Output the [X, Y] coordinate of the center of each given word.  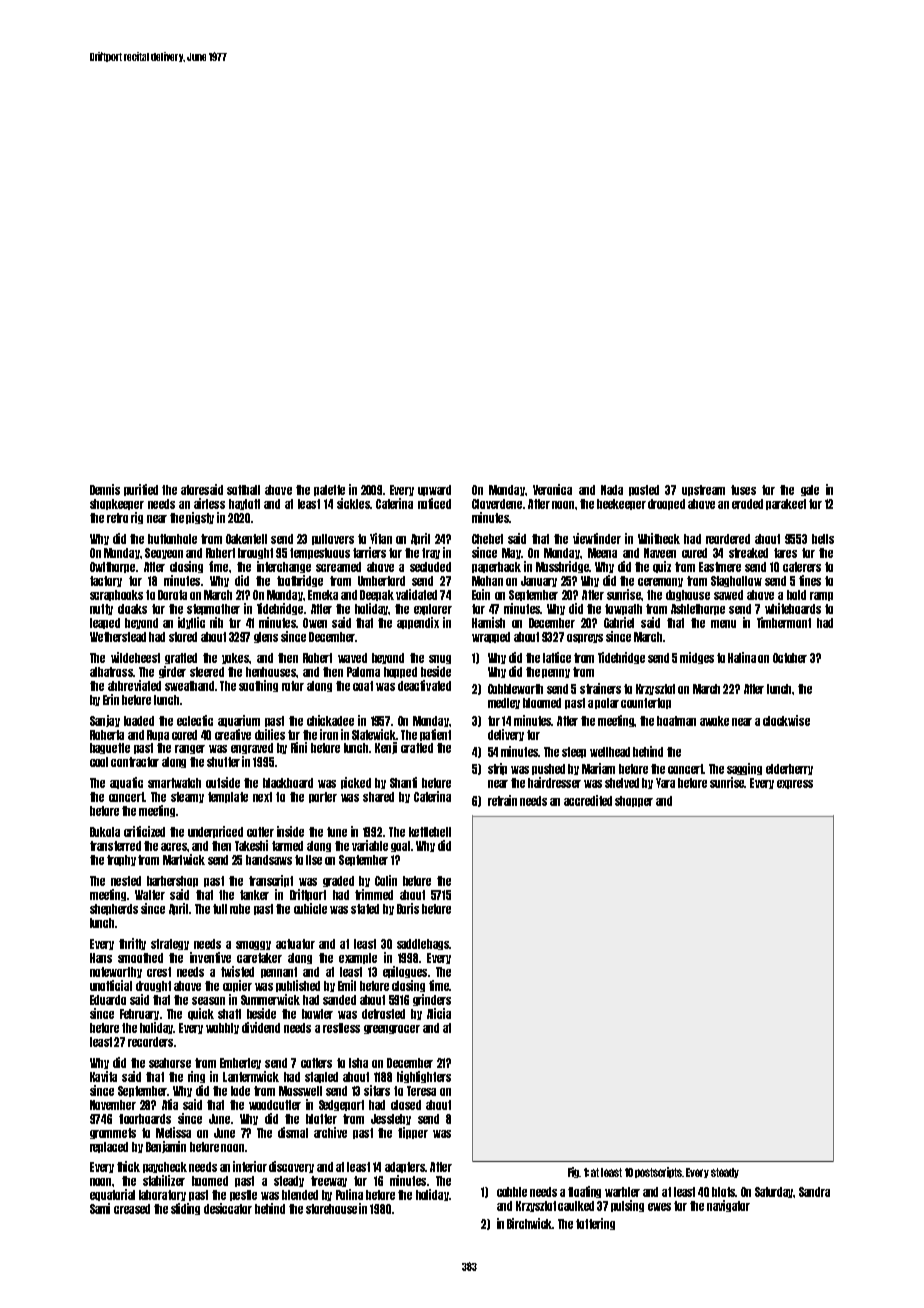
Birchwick [530, 1223]
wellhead [610, 752]
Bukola [105, 832]
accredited [588, 800]
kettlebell [430, 832]
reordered [728, 539]
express [795, 784]
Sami [100, 1208]
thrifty [132, 944]
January [539, 581]
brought [255, 553]
